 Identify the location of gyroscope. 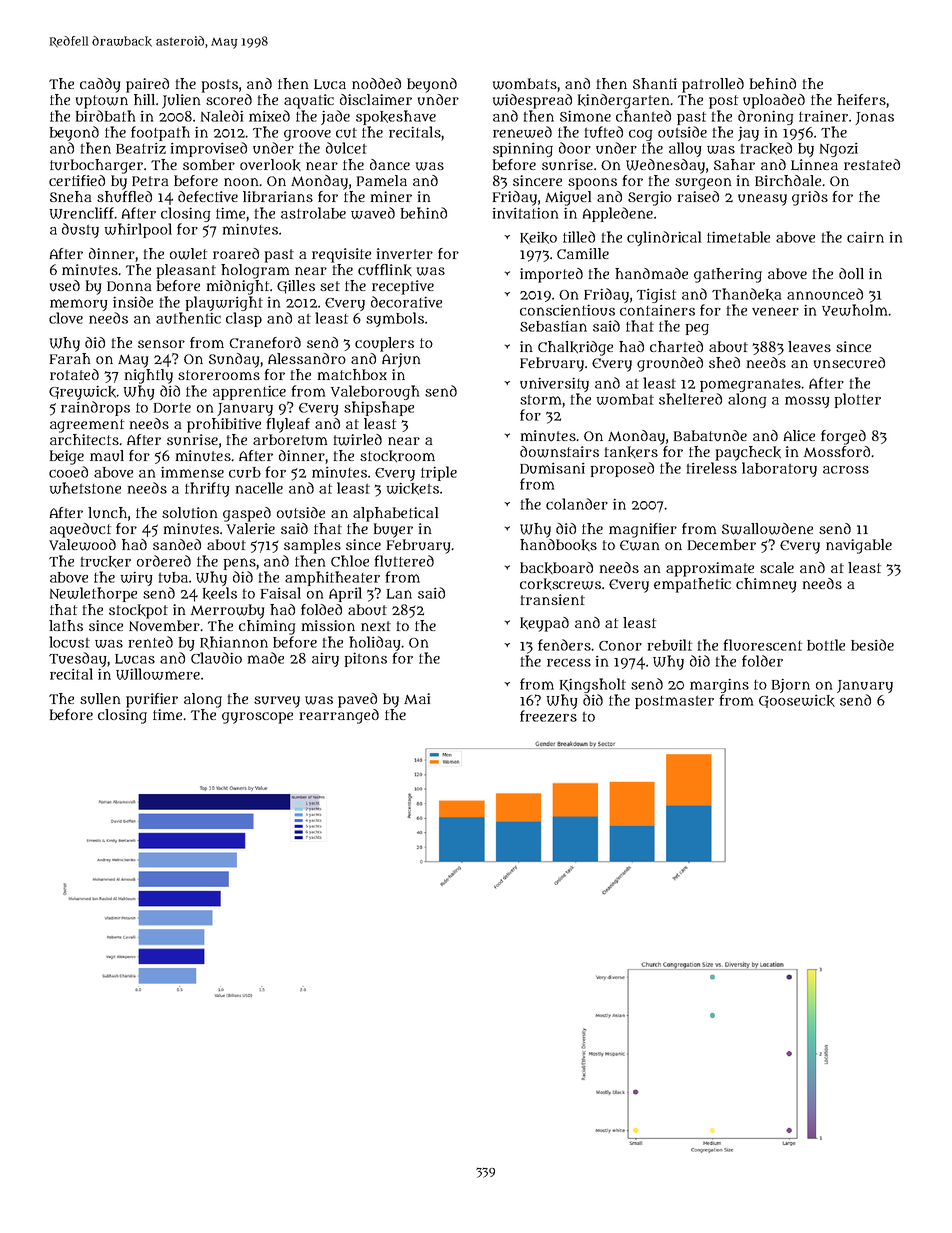
(257, 718).
